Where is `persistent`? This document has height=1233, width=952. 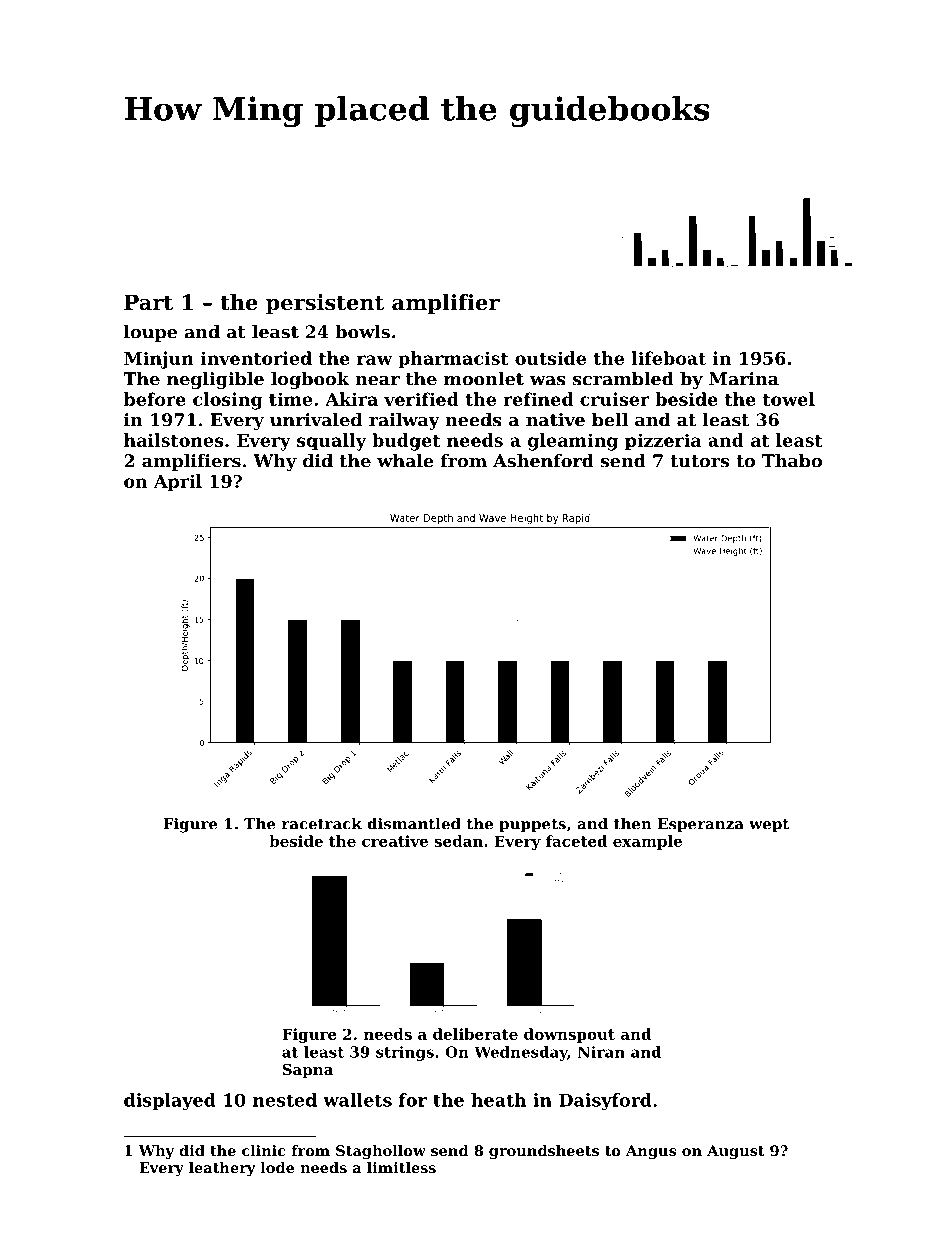
persistent is located at coordinates (325, 304).
